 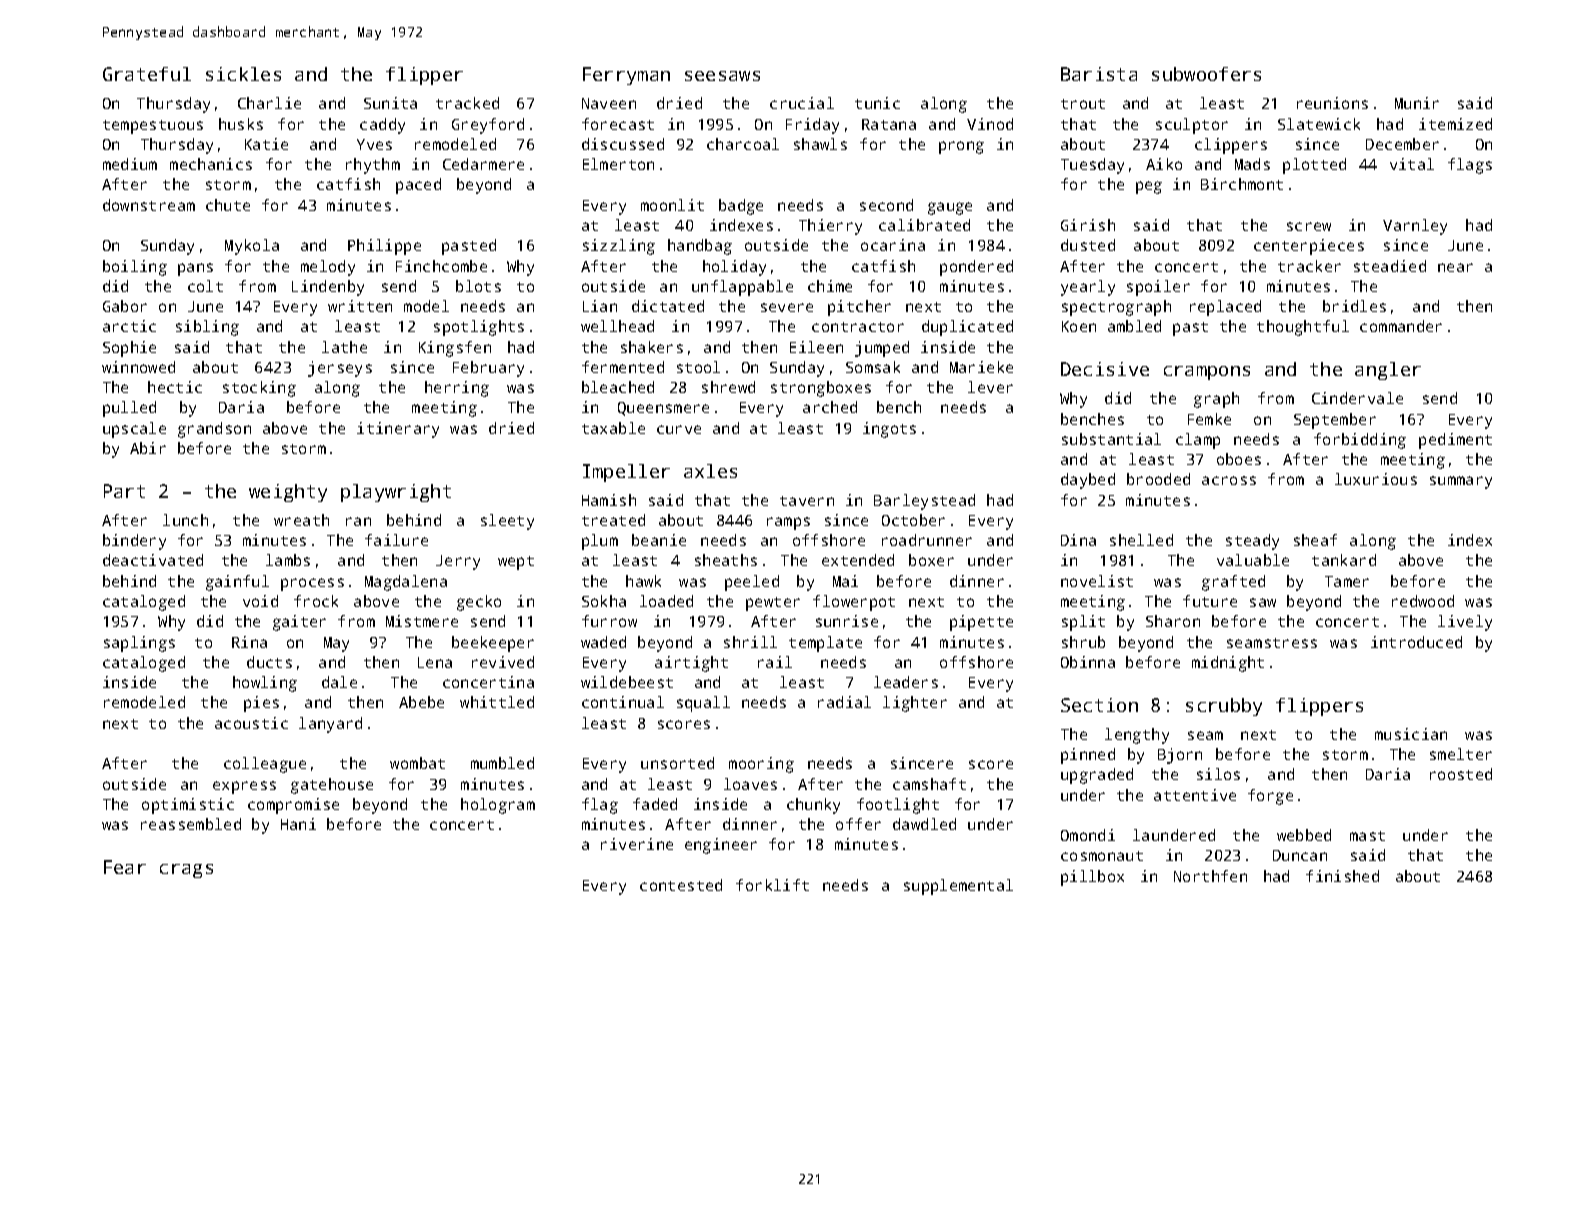 I want to click on Eileen, so click(x=816, y=347).
